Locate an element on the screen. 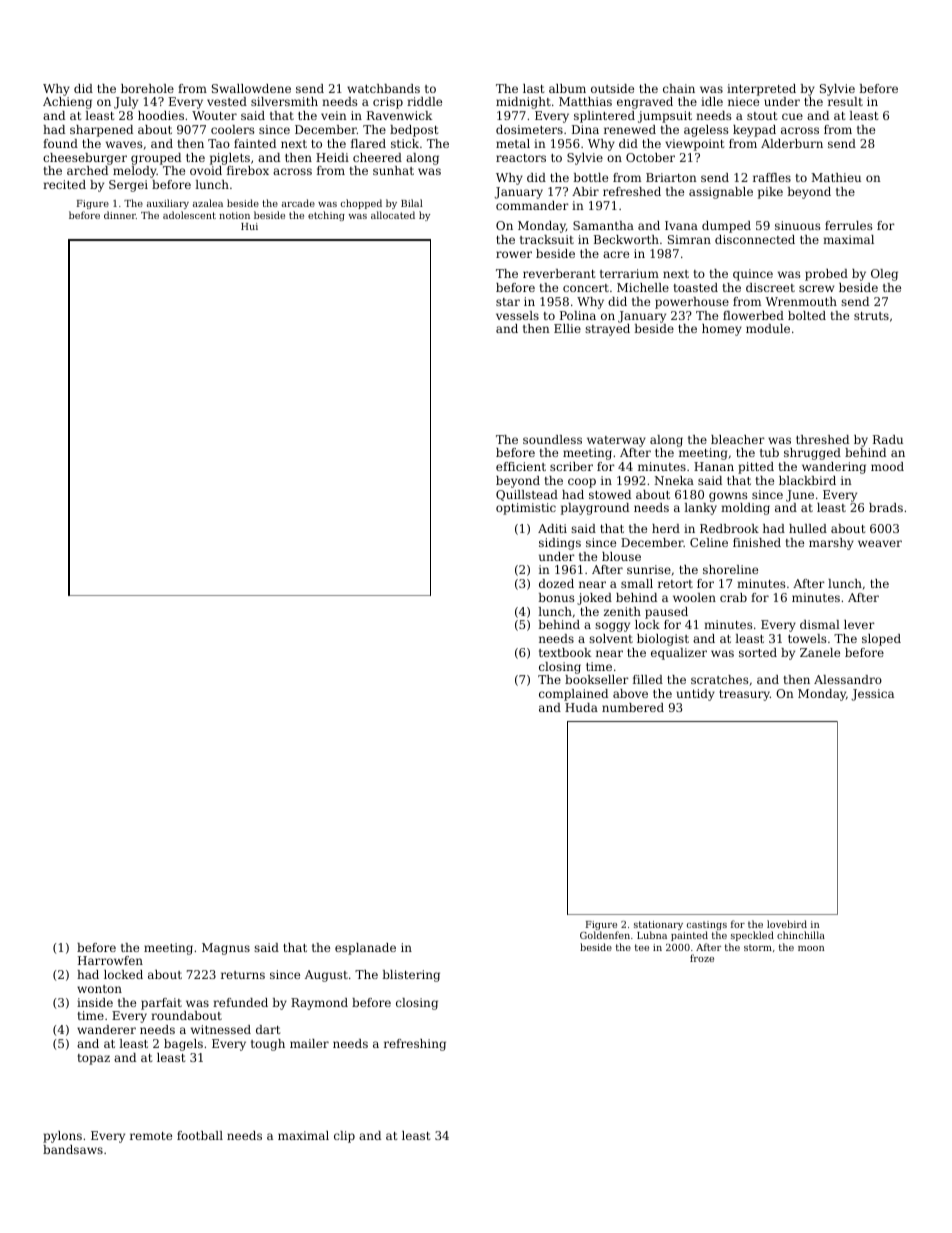  dinner is located at coordinates (120, 215).
